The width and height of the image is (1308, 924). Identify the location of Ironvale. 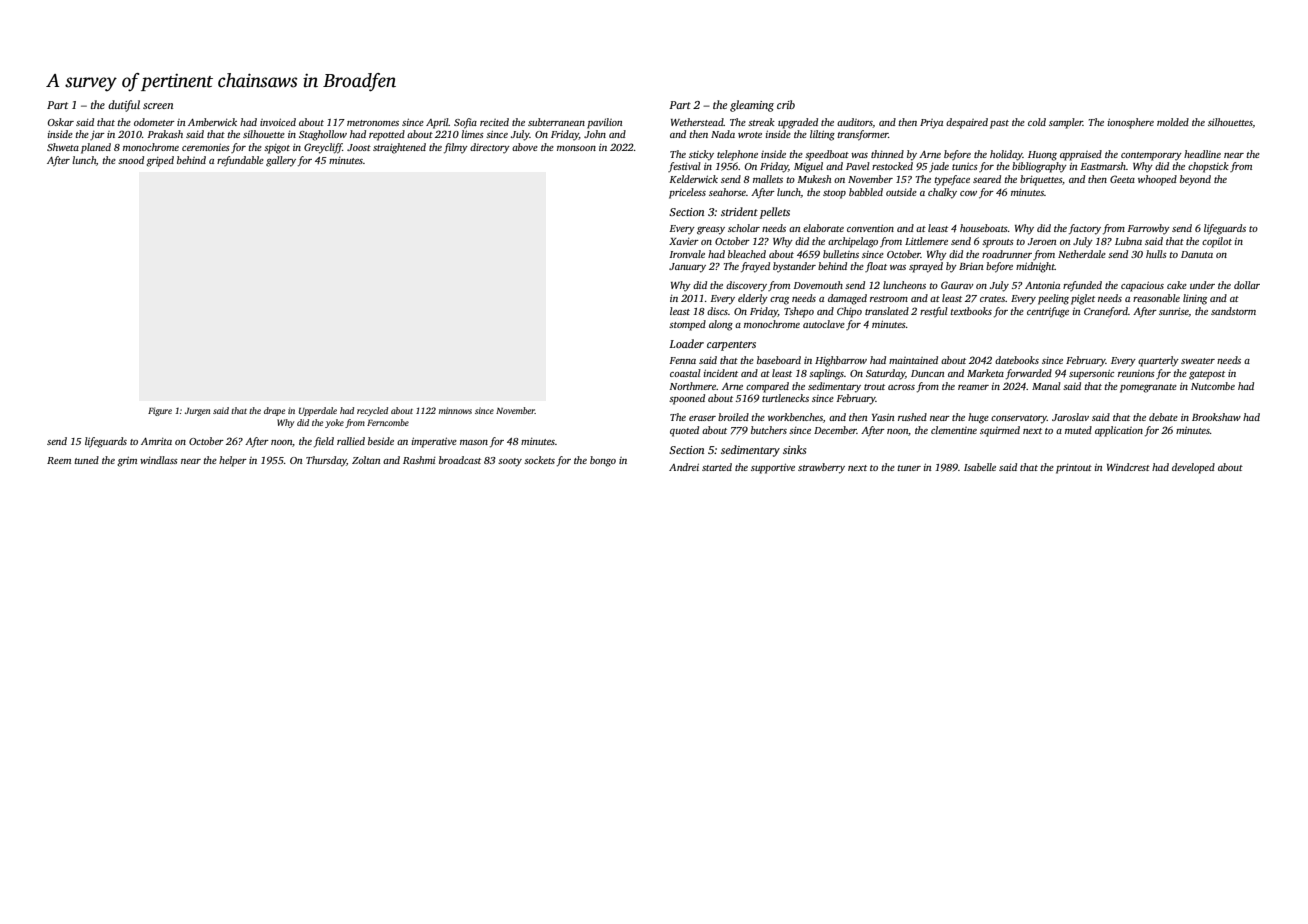
(687, 254).
